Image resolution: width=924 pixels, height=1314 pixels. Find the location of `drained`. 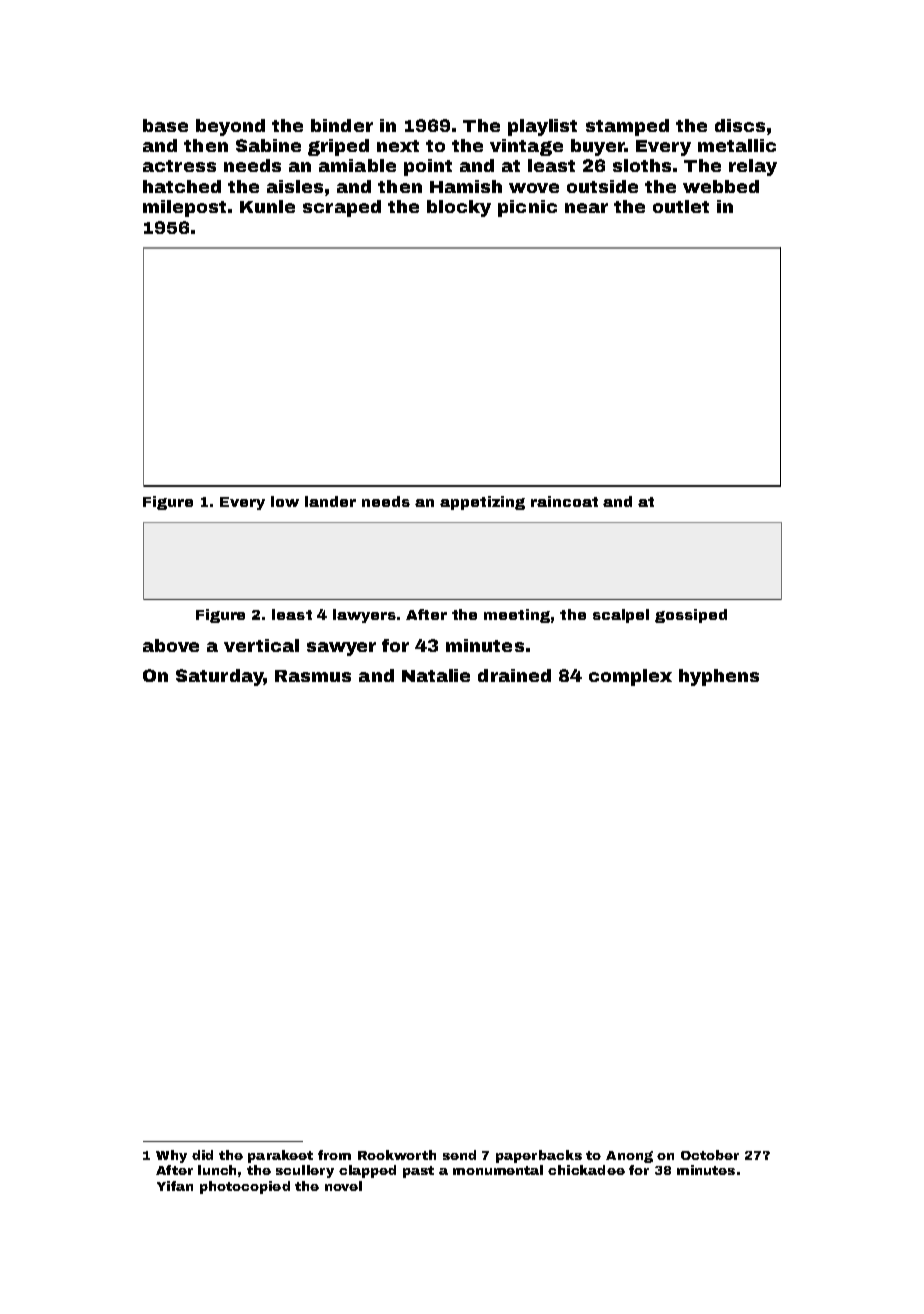

drained is located at coordinates (514, 675).
